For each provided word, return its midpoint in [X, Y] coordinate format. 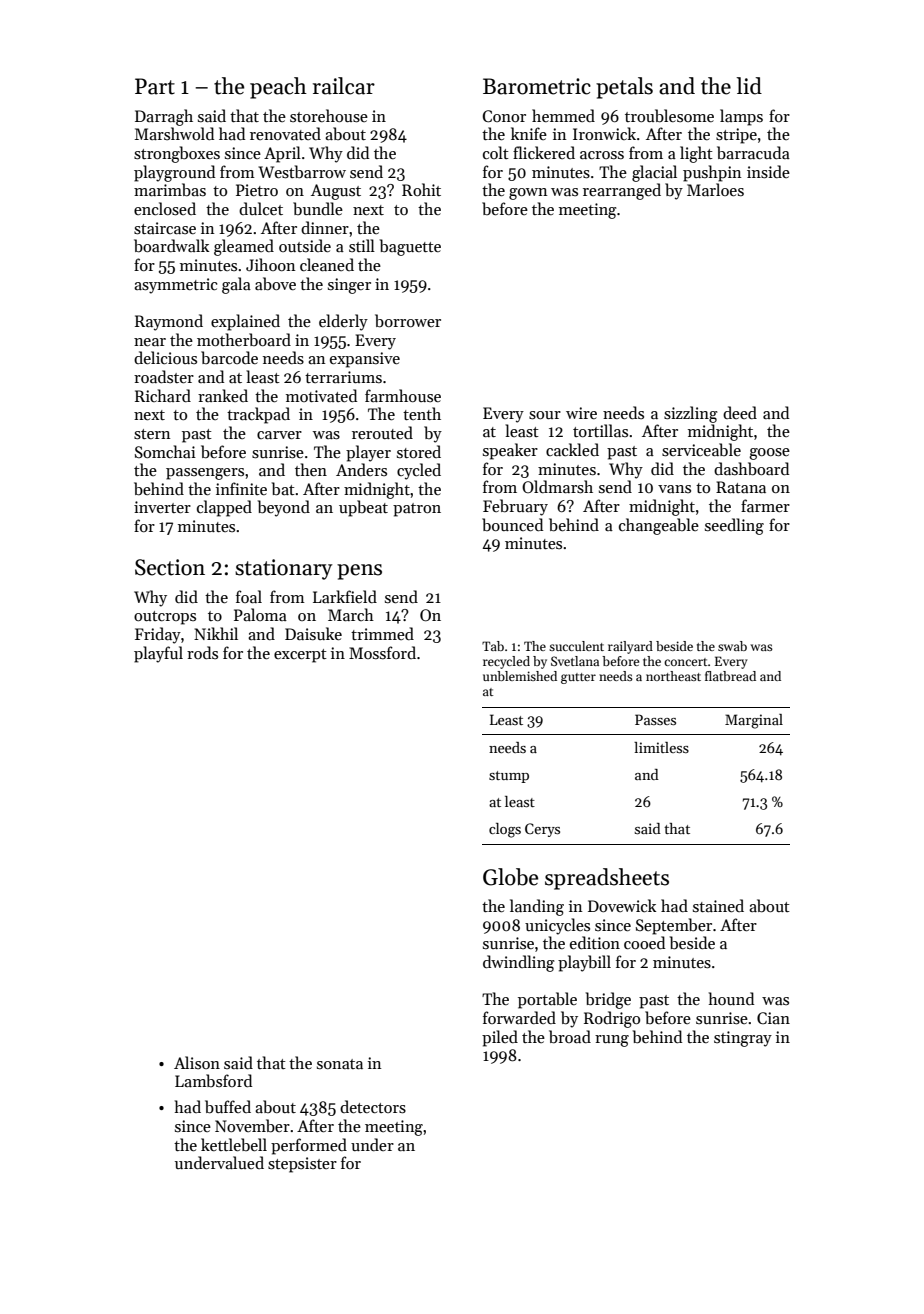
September [674, 926]
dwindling [519, 963]
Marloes [715, 189]
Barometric [537, 86]
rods [202, 652]
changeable [659, 526]
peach [278, 88]
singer [349, 286]
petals [624, 88]
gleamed [244, 247]
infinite [241, 488]
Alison [197, 1062]
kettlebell [234, 1144]
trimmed [382, 633]
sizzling [691, 414]
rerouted [382, 432]
